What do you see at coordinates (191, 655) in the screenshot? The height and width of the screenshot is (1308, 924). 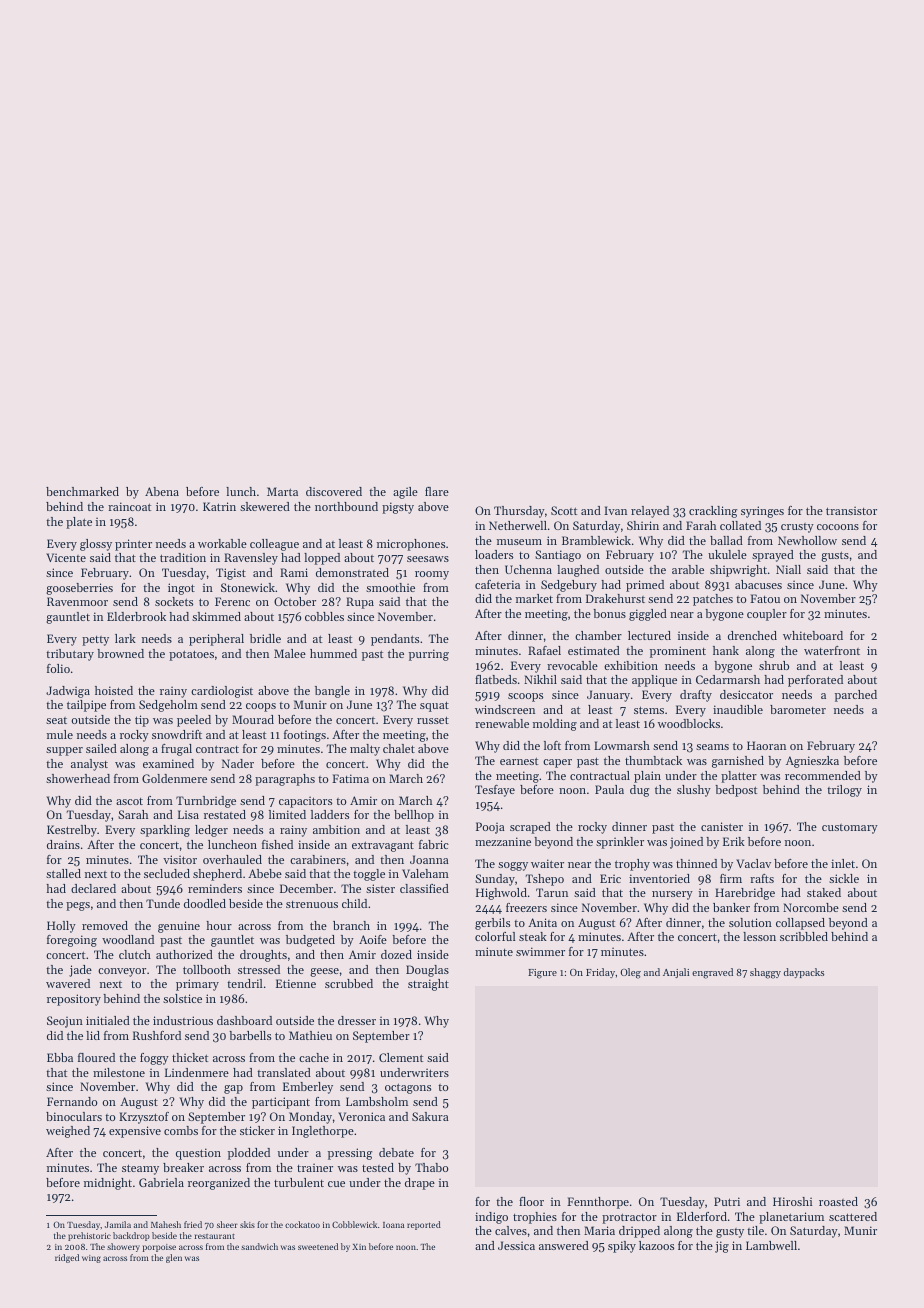 I see `potatoes` at bounding box center [191, 655].
